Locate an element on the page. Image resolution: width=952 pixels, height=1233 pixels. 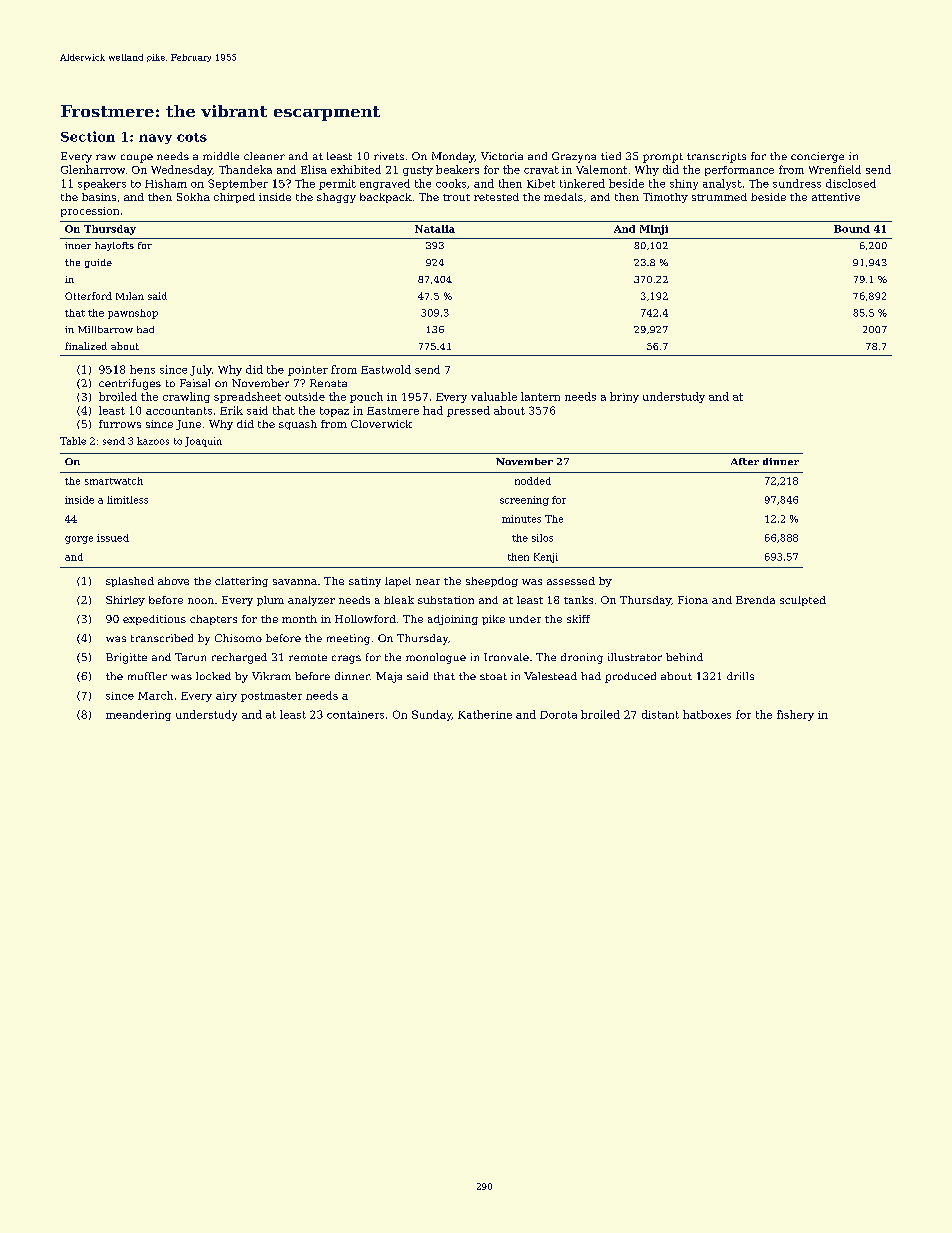
beakers is located at coordinates (457, 169).
